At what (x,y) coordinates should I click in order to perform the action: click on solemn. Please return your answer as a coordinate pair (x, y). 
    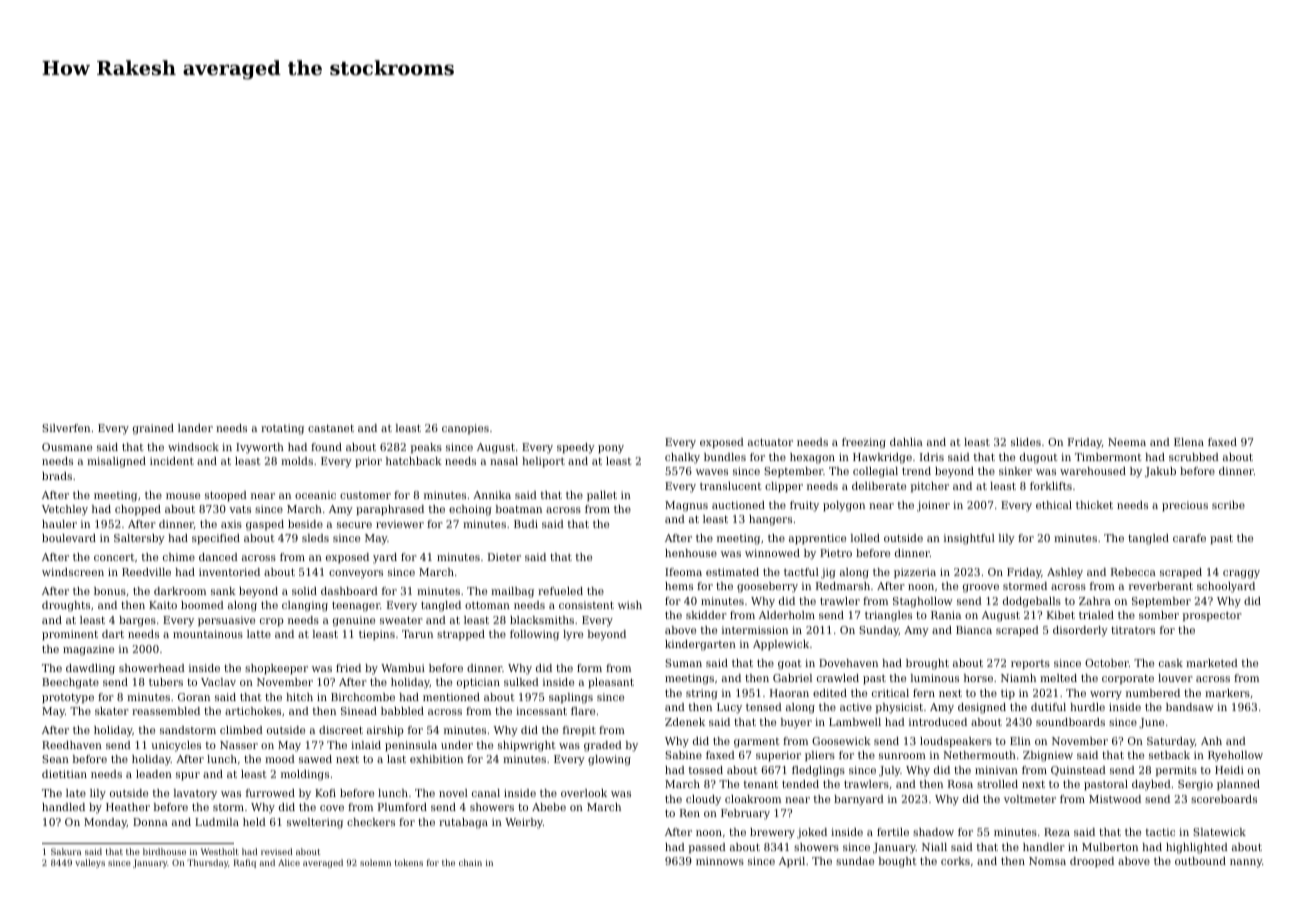
    Looking at the image, I should click on (375, 862).
